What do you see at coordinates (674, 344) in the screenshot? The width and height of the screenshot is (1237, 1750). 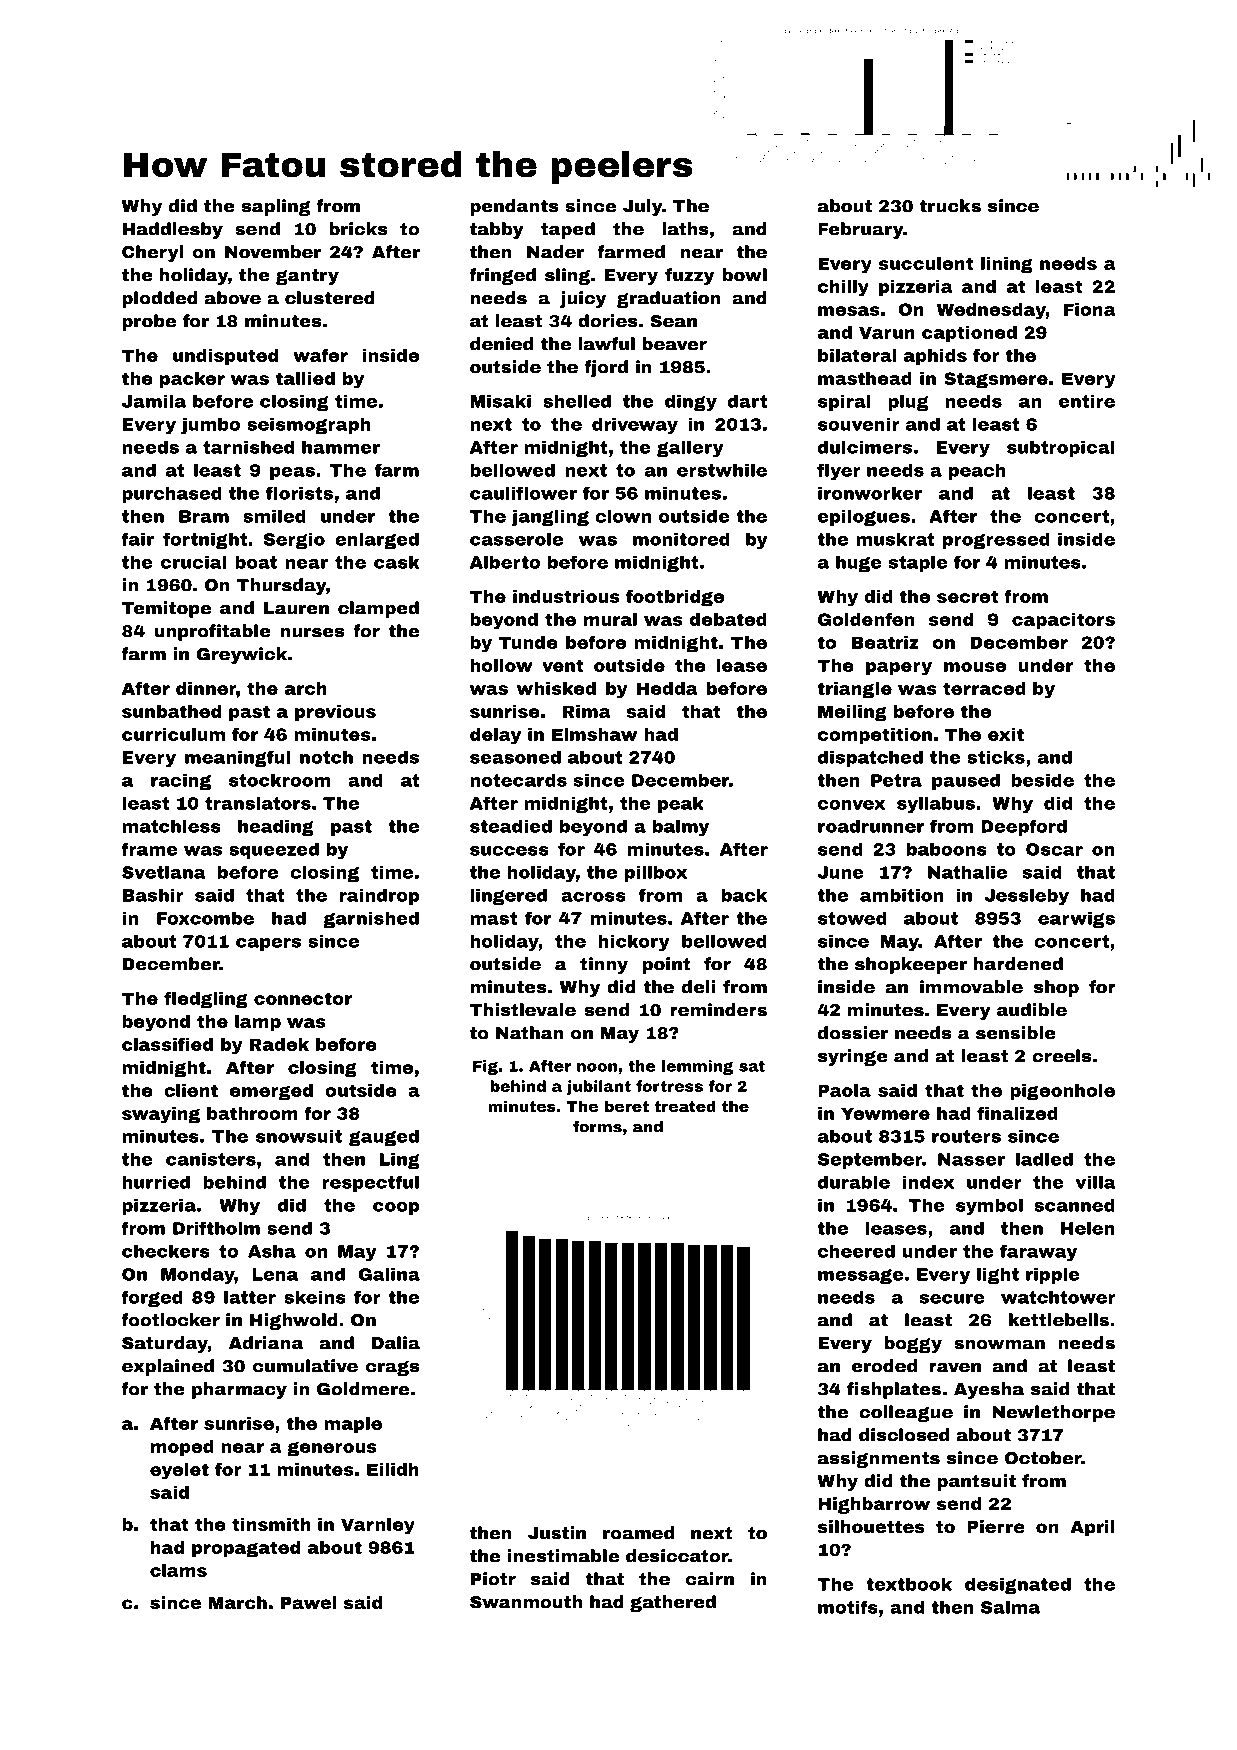 I see `beaver` at bounding box center [674, 344].
